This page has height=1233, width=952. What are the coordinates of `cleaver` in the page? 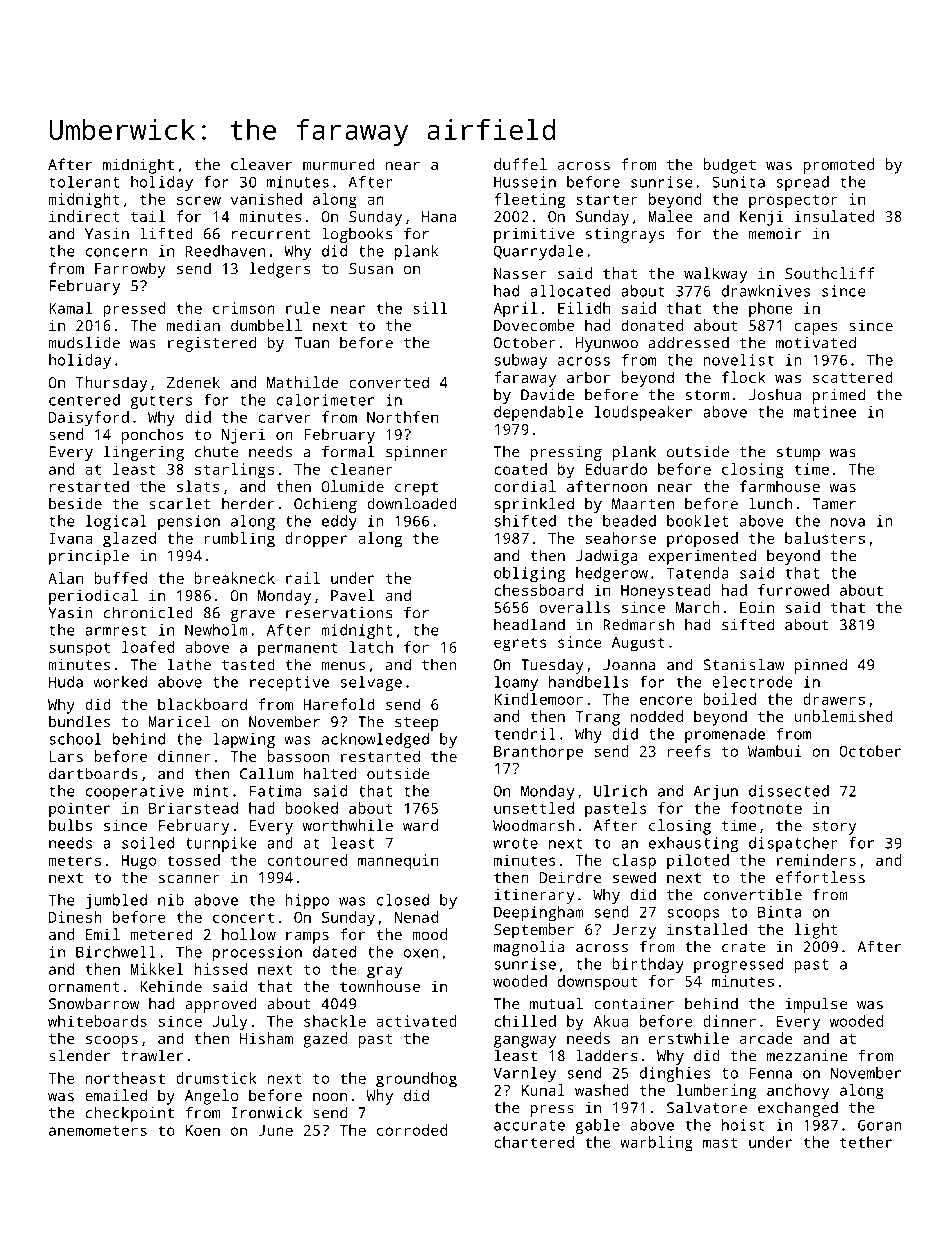 It's located at (261, 164).
